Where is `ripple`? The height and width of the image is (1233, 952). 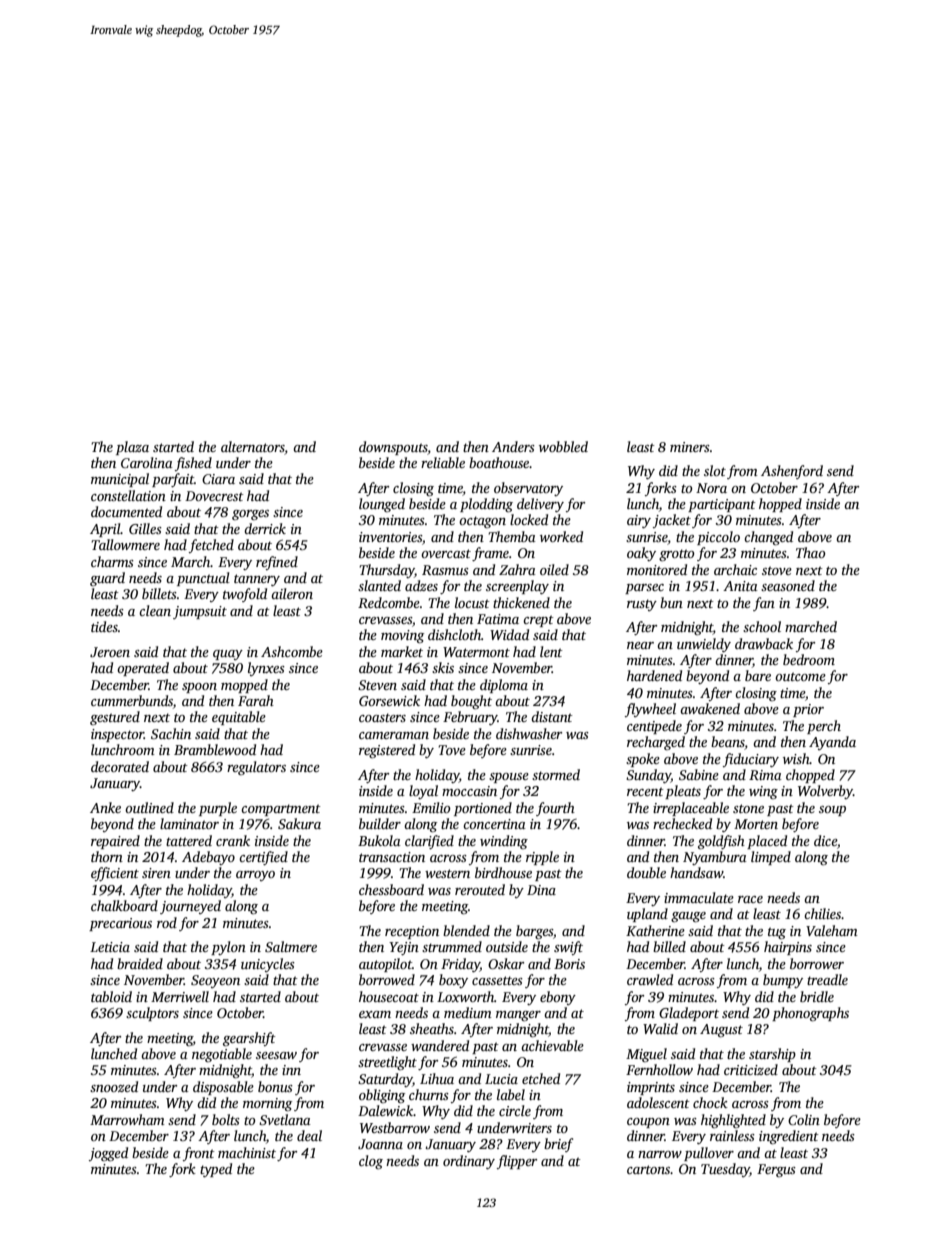 ripple is located at coordinates (542, 858).
